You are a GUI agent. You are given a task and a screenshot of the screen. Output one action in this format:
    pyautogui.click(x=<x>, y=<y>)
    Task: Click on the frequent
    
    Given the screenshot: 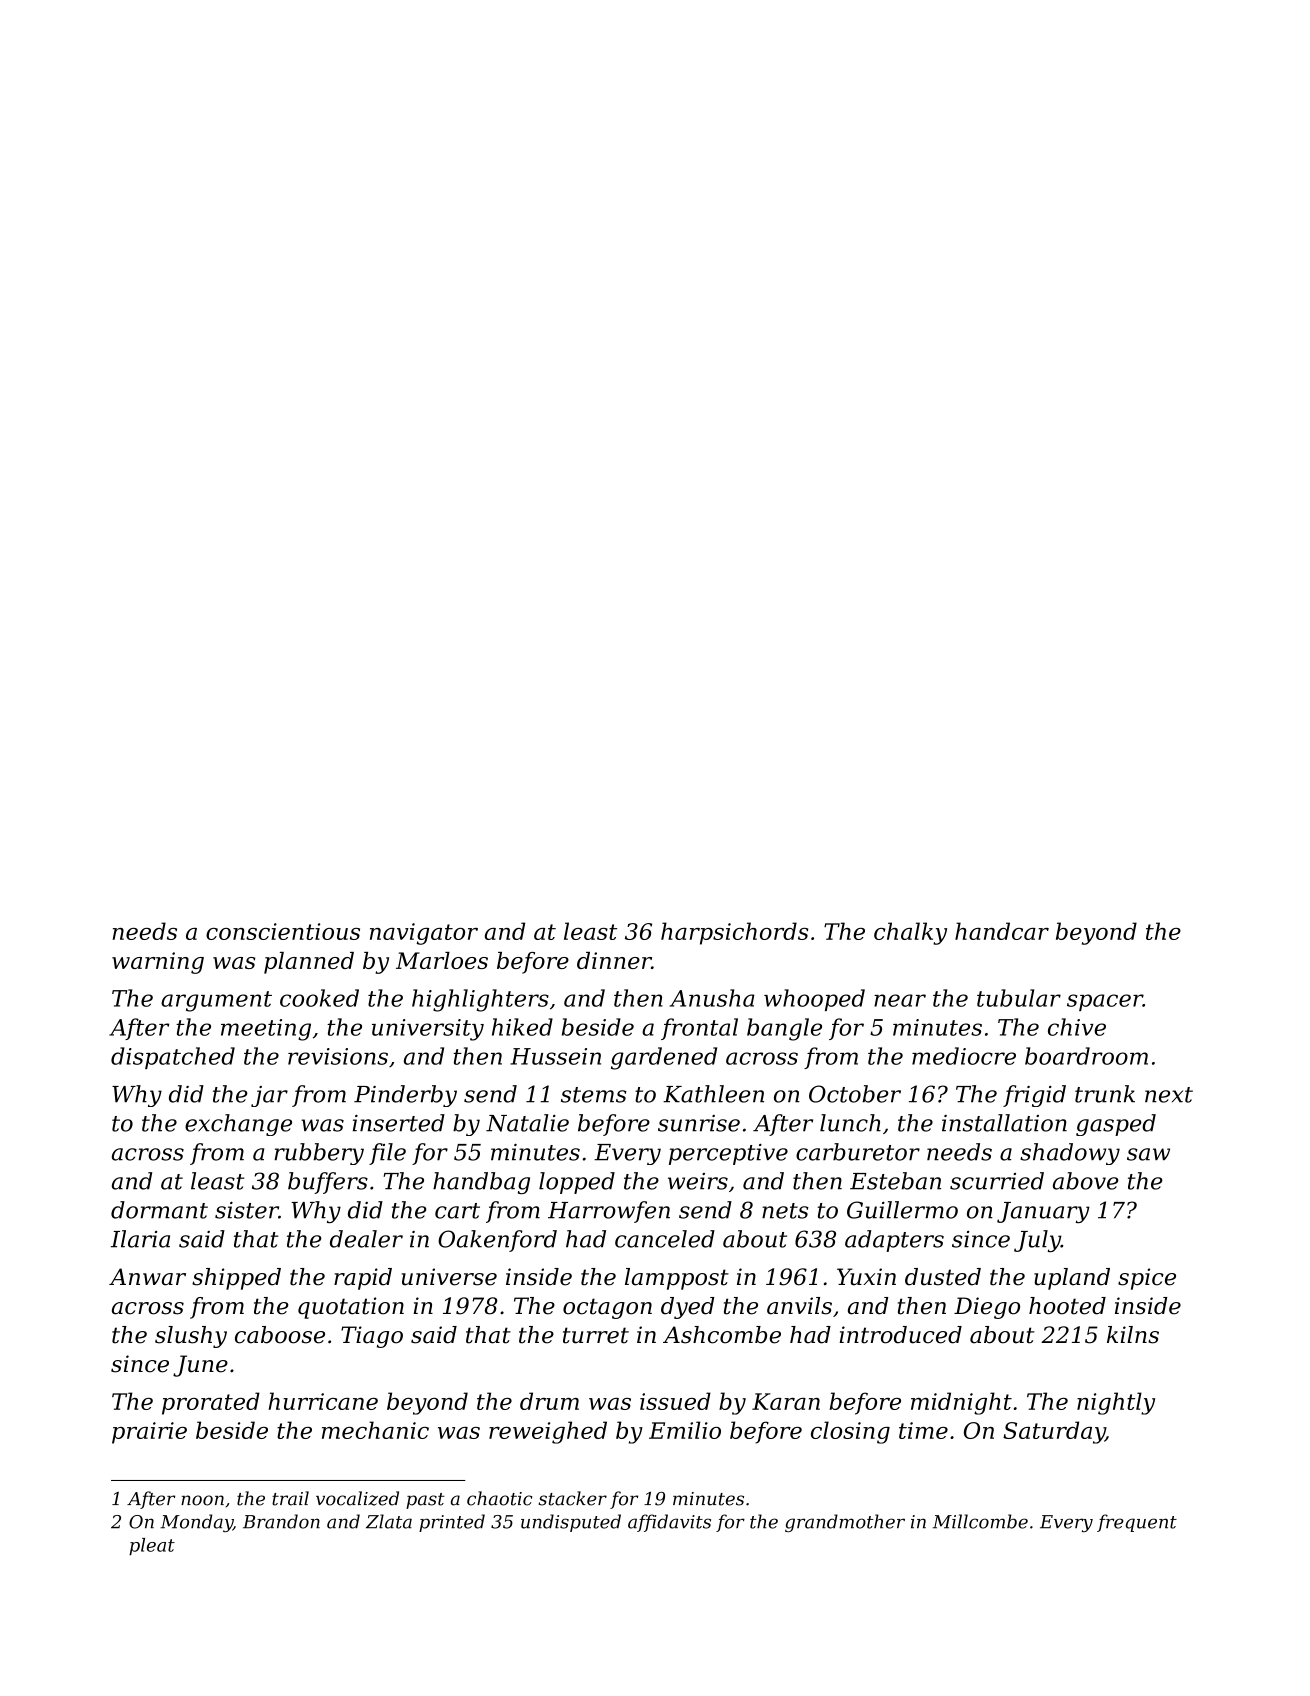 What is the action you would take?
    pyautogui.click(x=1137, y=1523)
